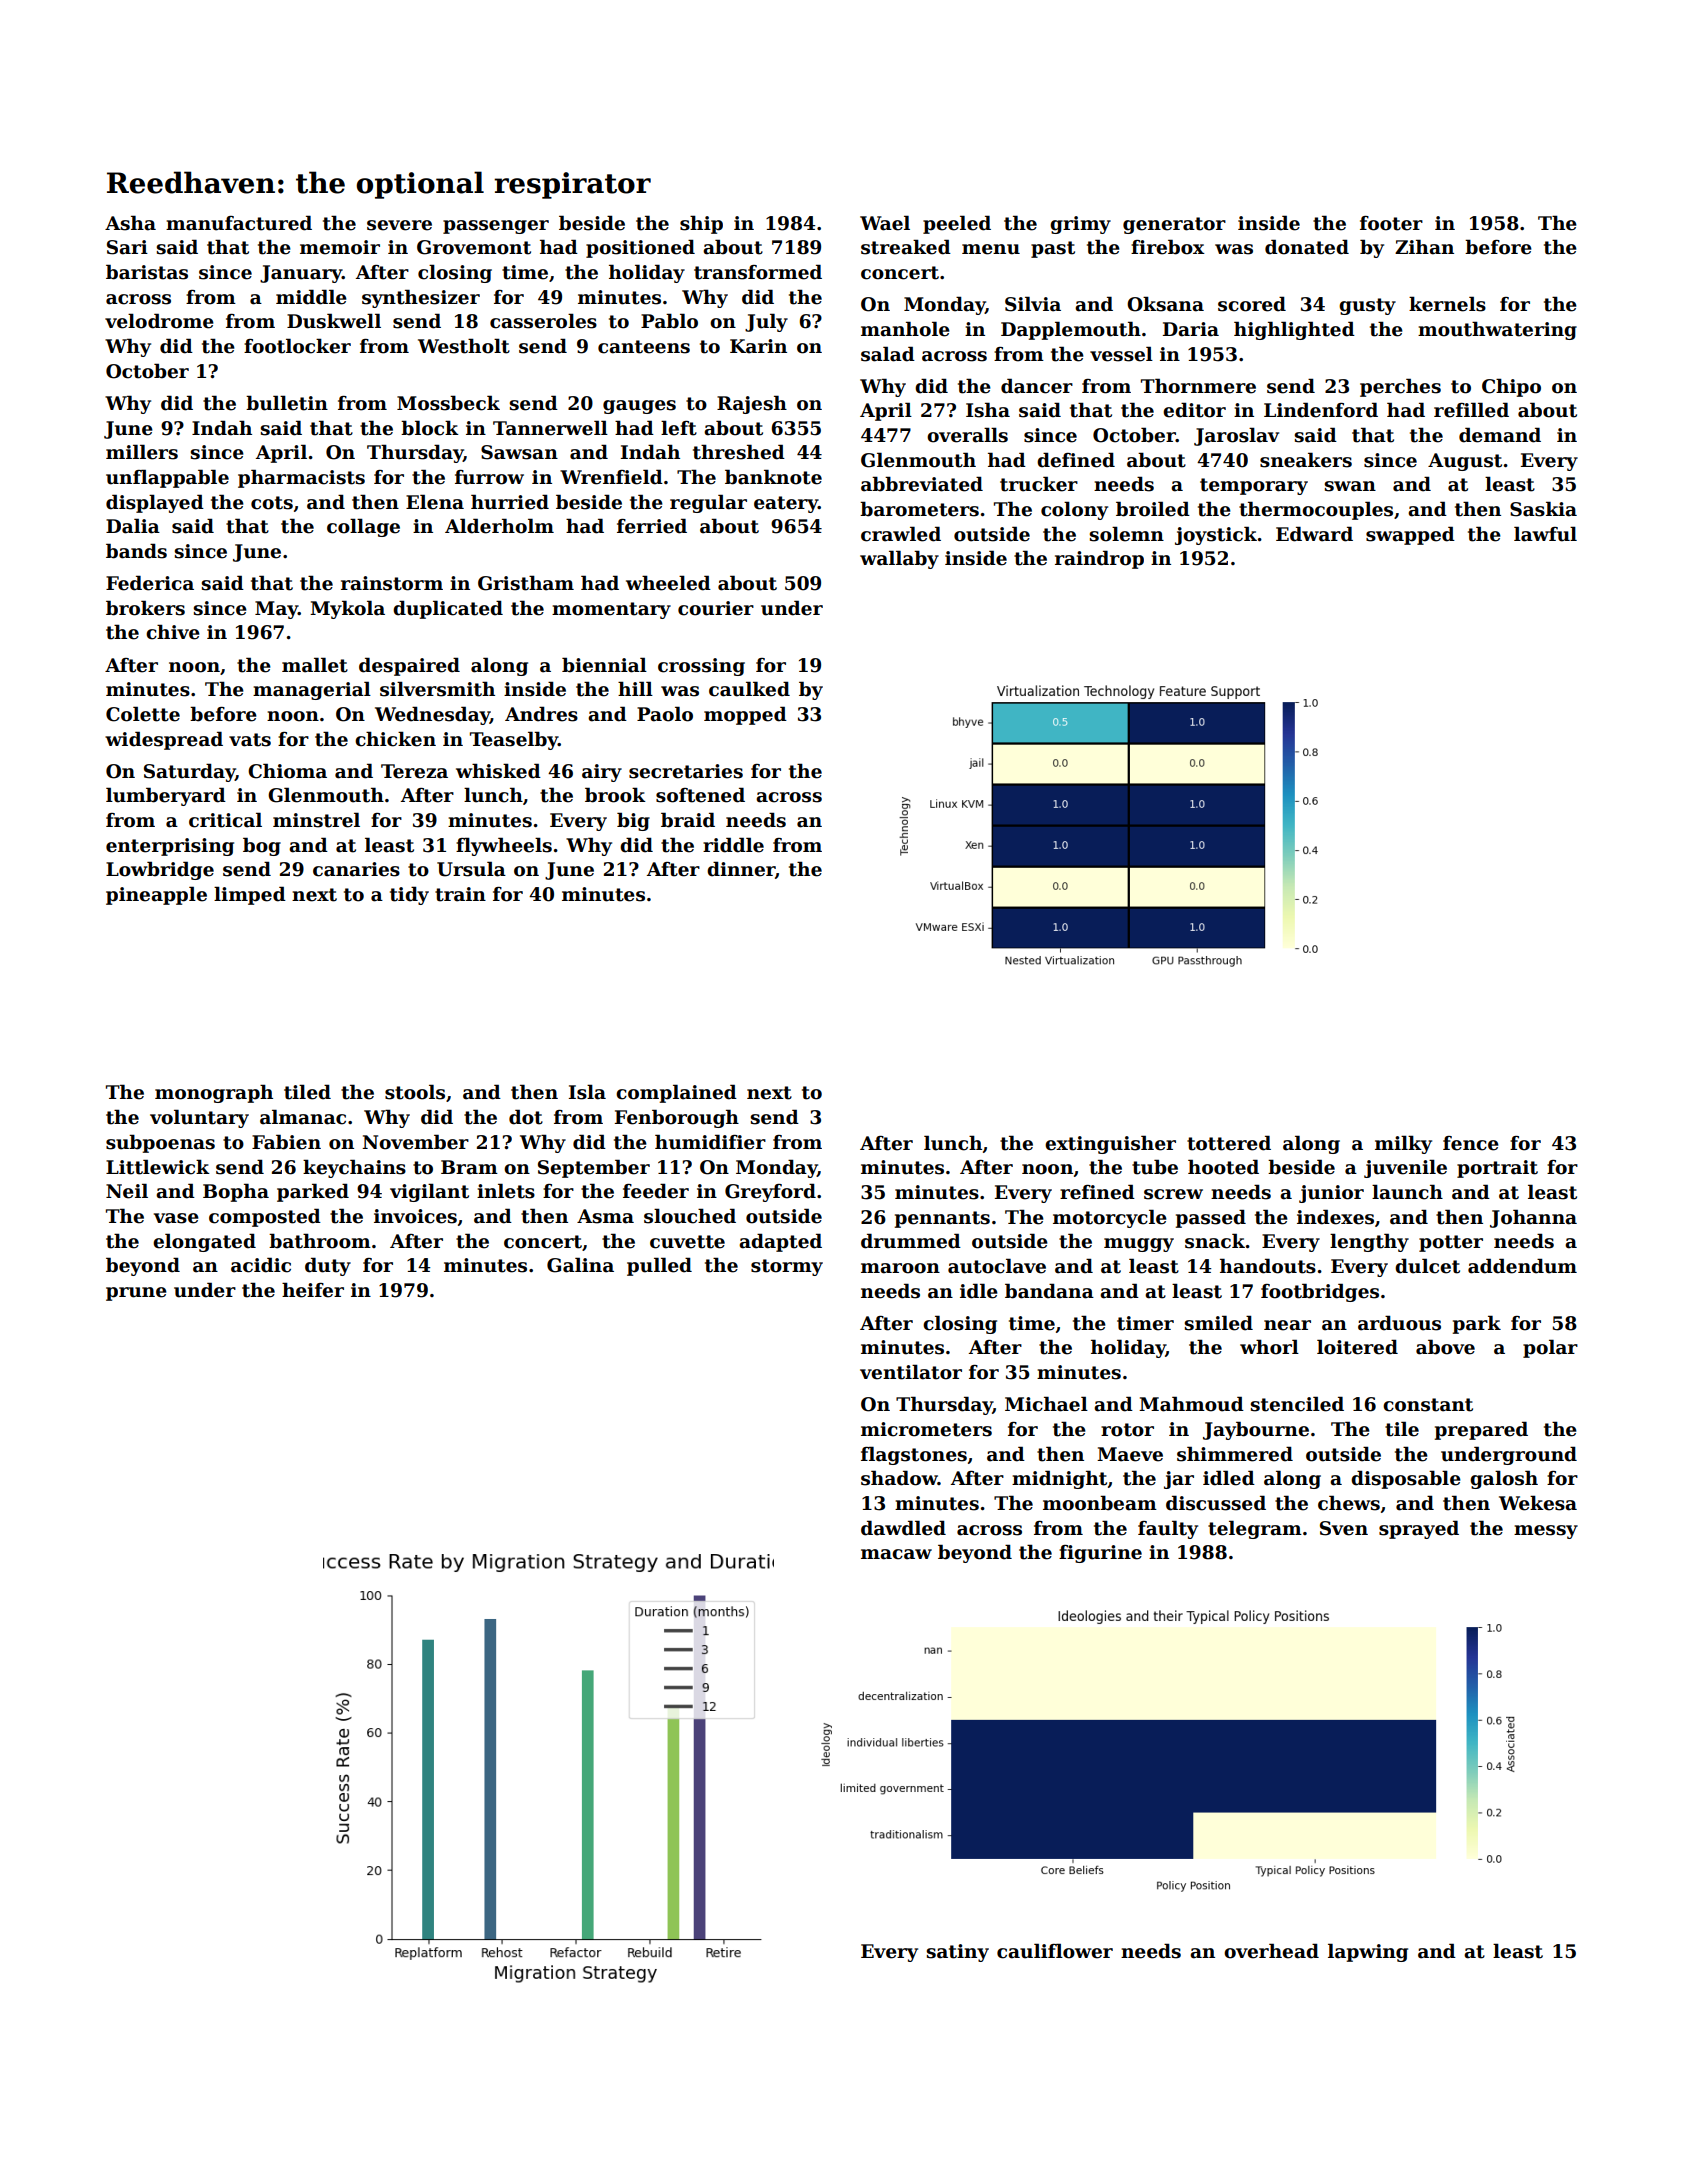 The width and height of the image is (1683, 2178). What do you see at coordinates (957, 224) in the image?
I see `peeled` at bounding box center [957, 224].
